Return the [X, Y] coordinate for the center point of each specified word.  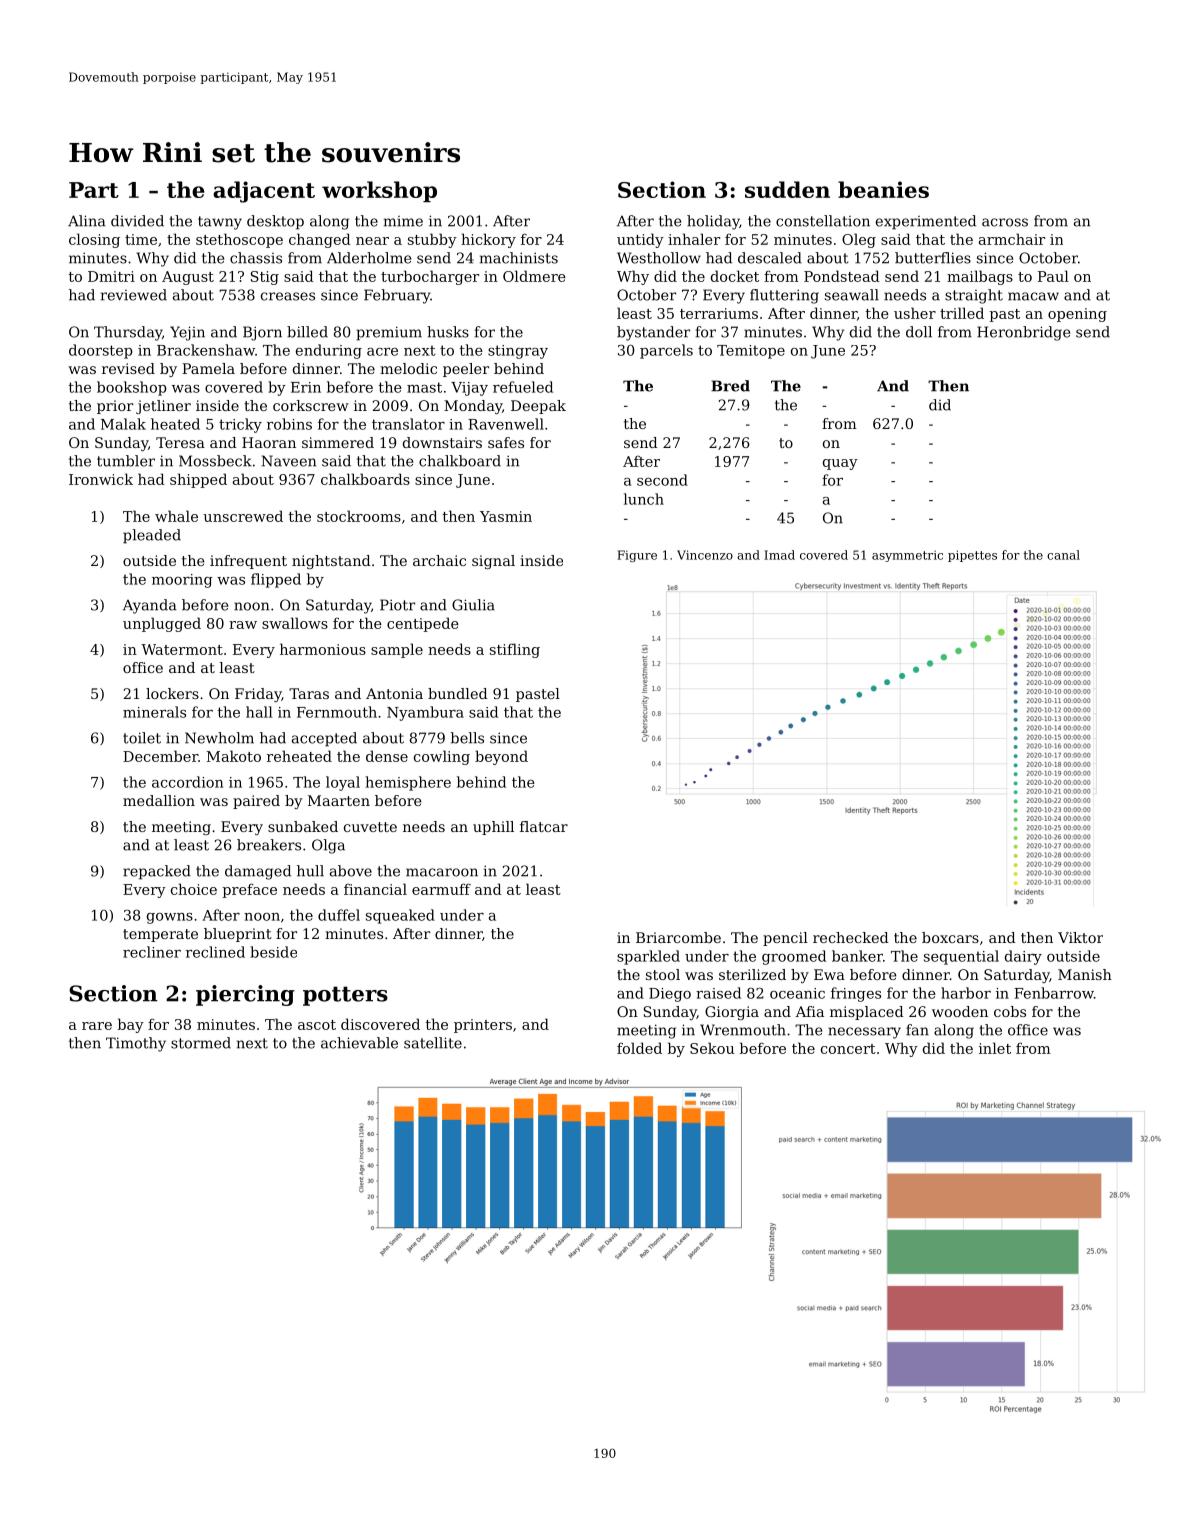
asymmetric [907, 556]
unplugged [162, 624]
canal [1063, 555]
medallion [159, 800]
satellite [433, 1043]
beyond [501, 757]
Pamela [208, 368]
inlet [995, 1048]
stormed [201, 1043]
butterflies [933, 258]
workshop [379, 191]
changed [320, 240]
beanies [883, 189]
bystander [653, 333]
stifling [515, 650]
